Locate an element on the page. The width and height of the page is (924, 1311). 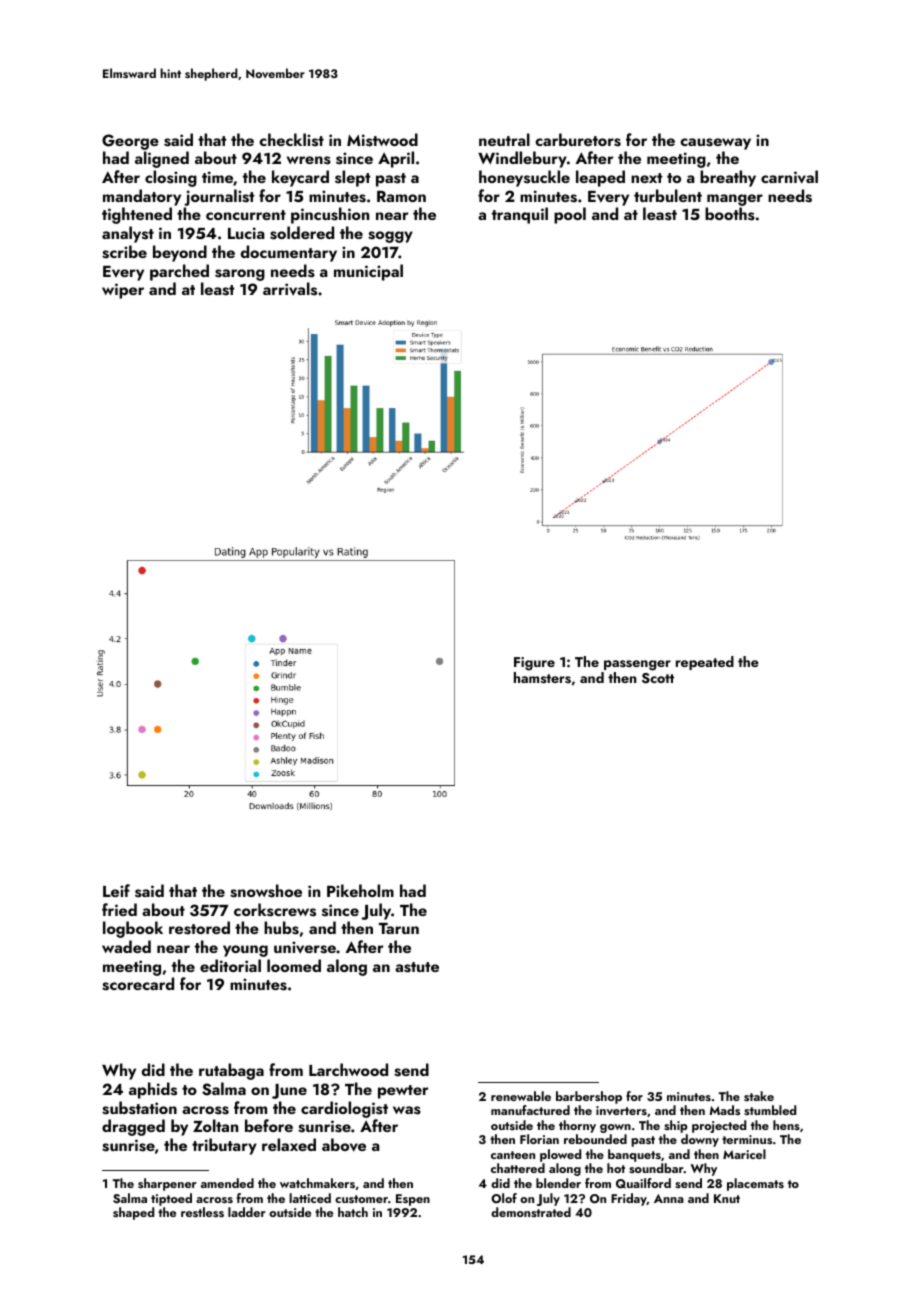
shaped is located at coordinates (133, 1213).
